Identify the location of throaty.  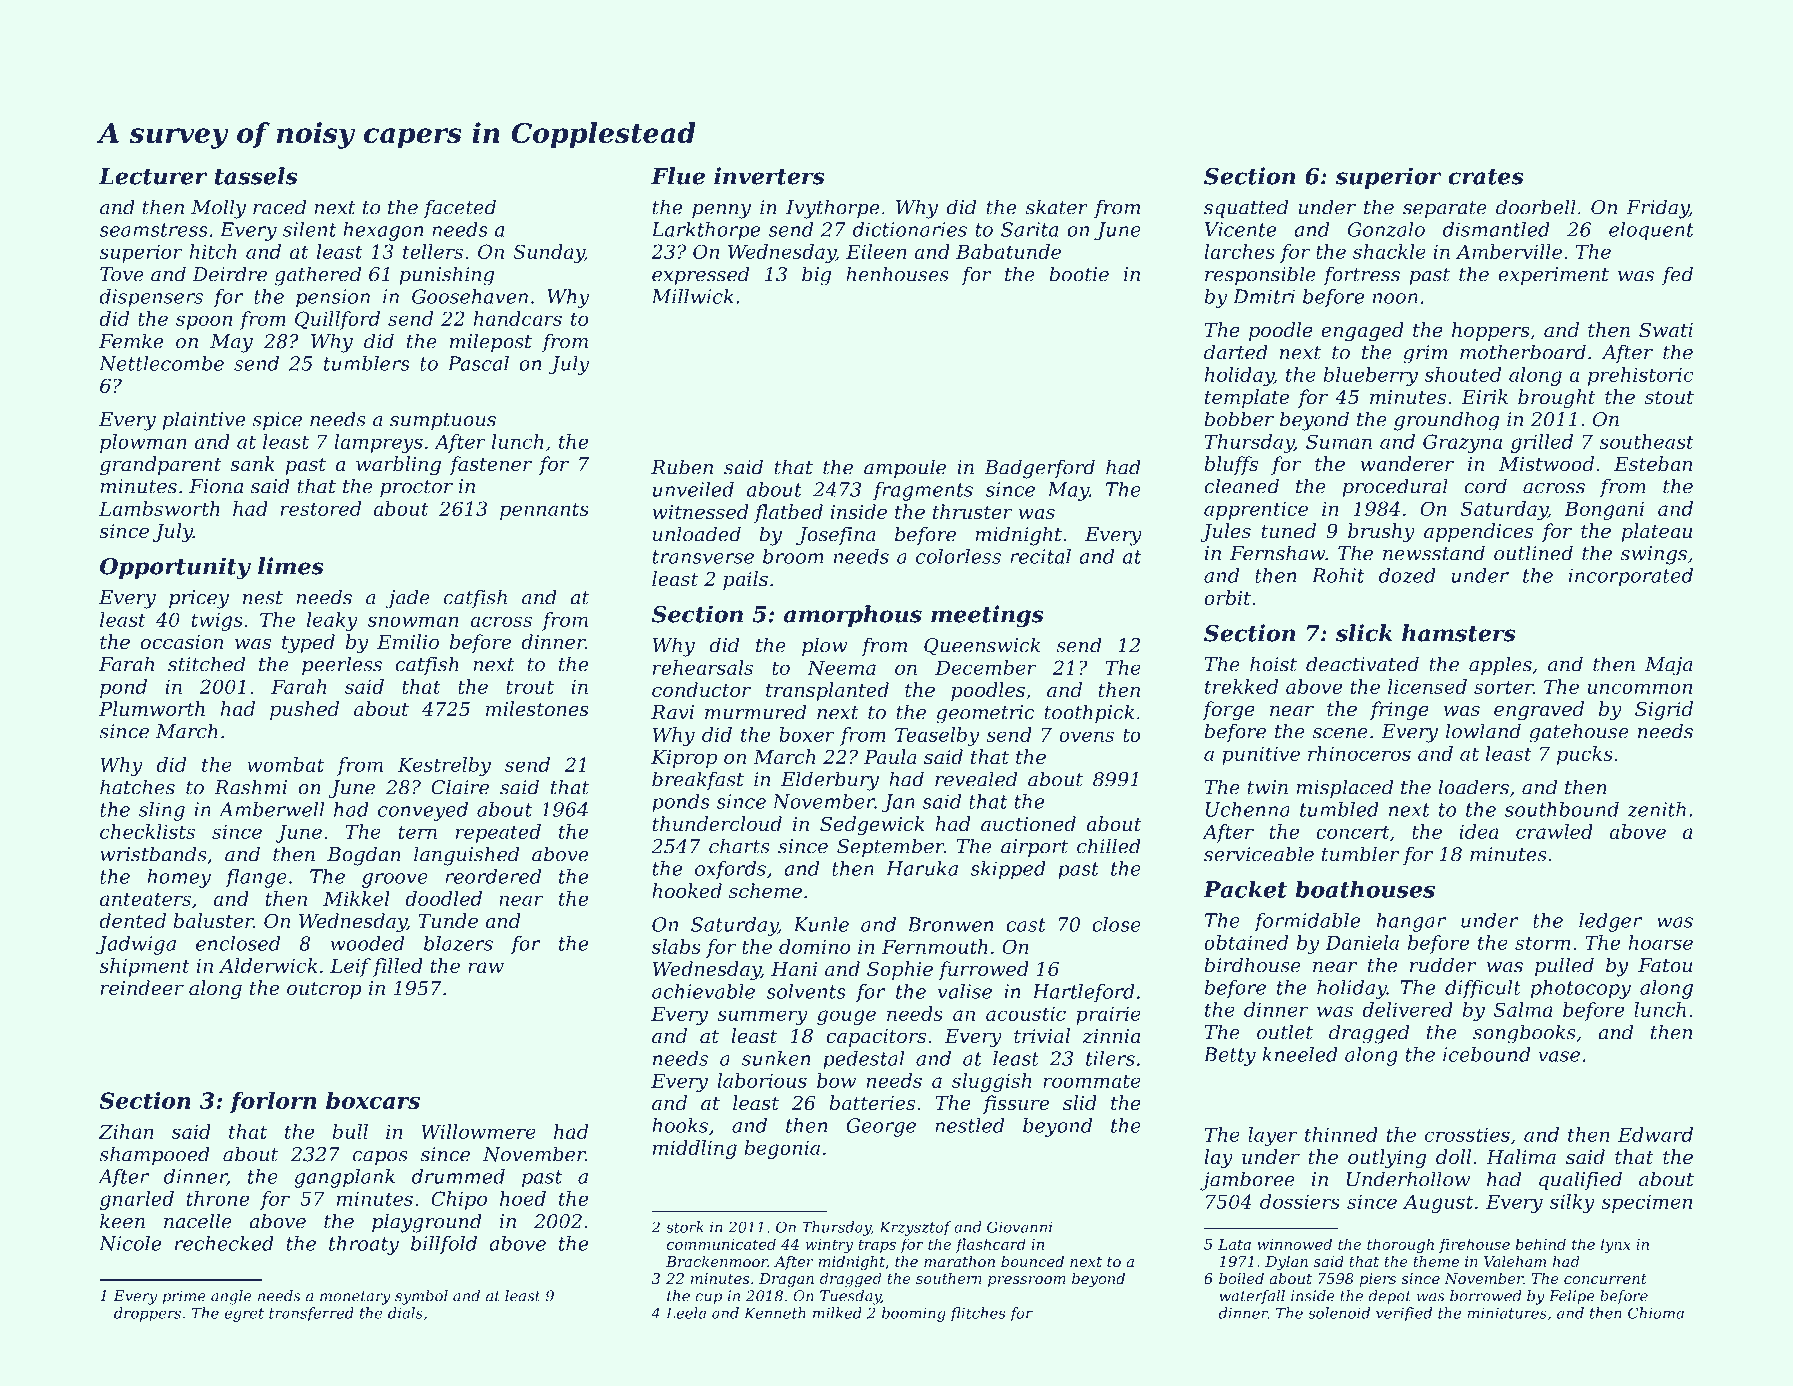
(364, 1245).
